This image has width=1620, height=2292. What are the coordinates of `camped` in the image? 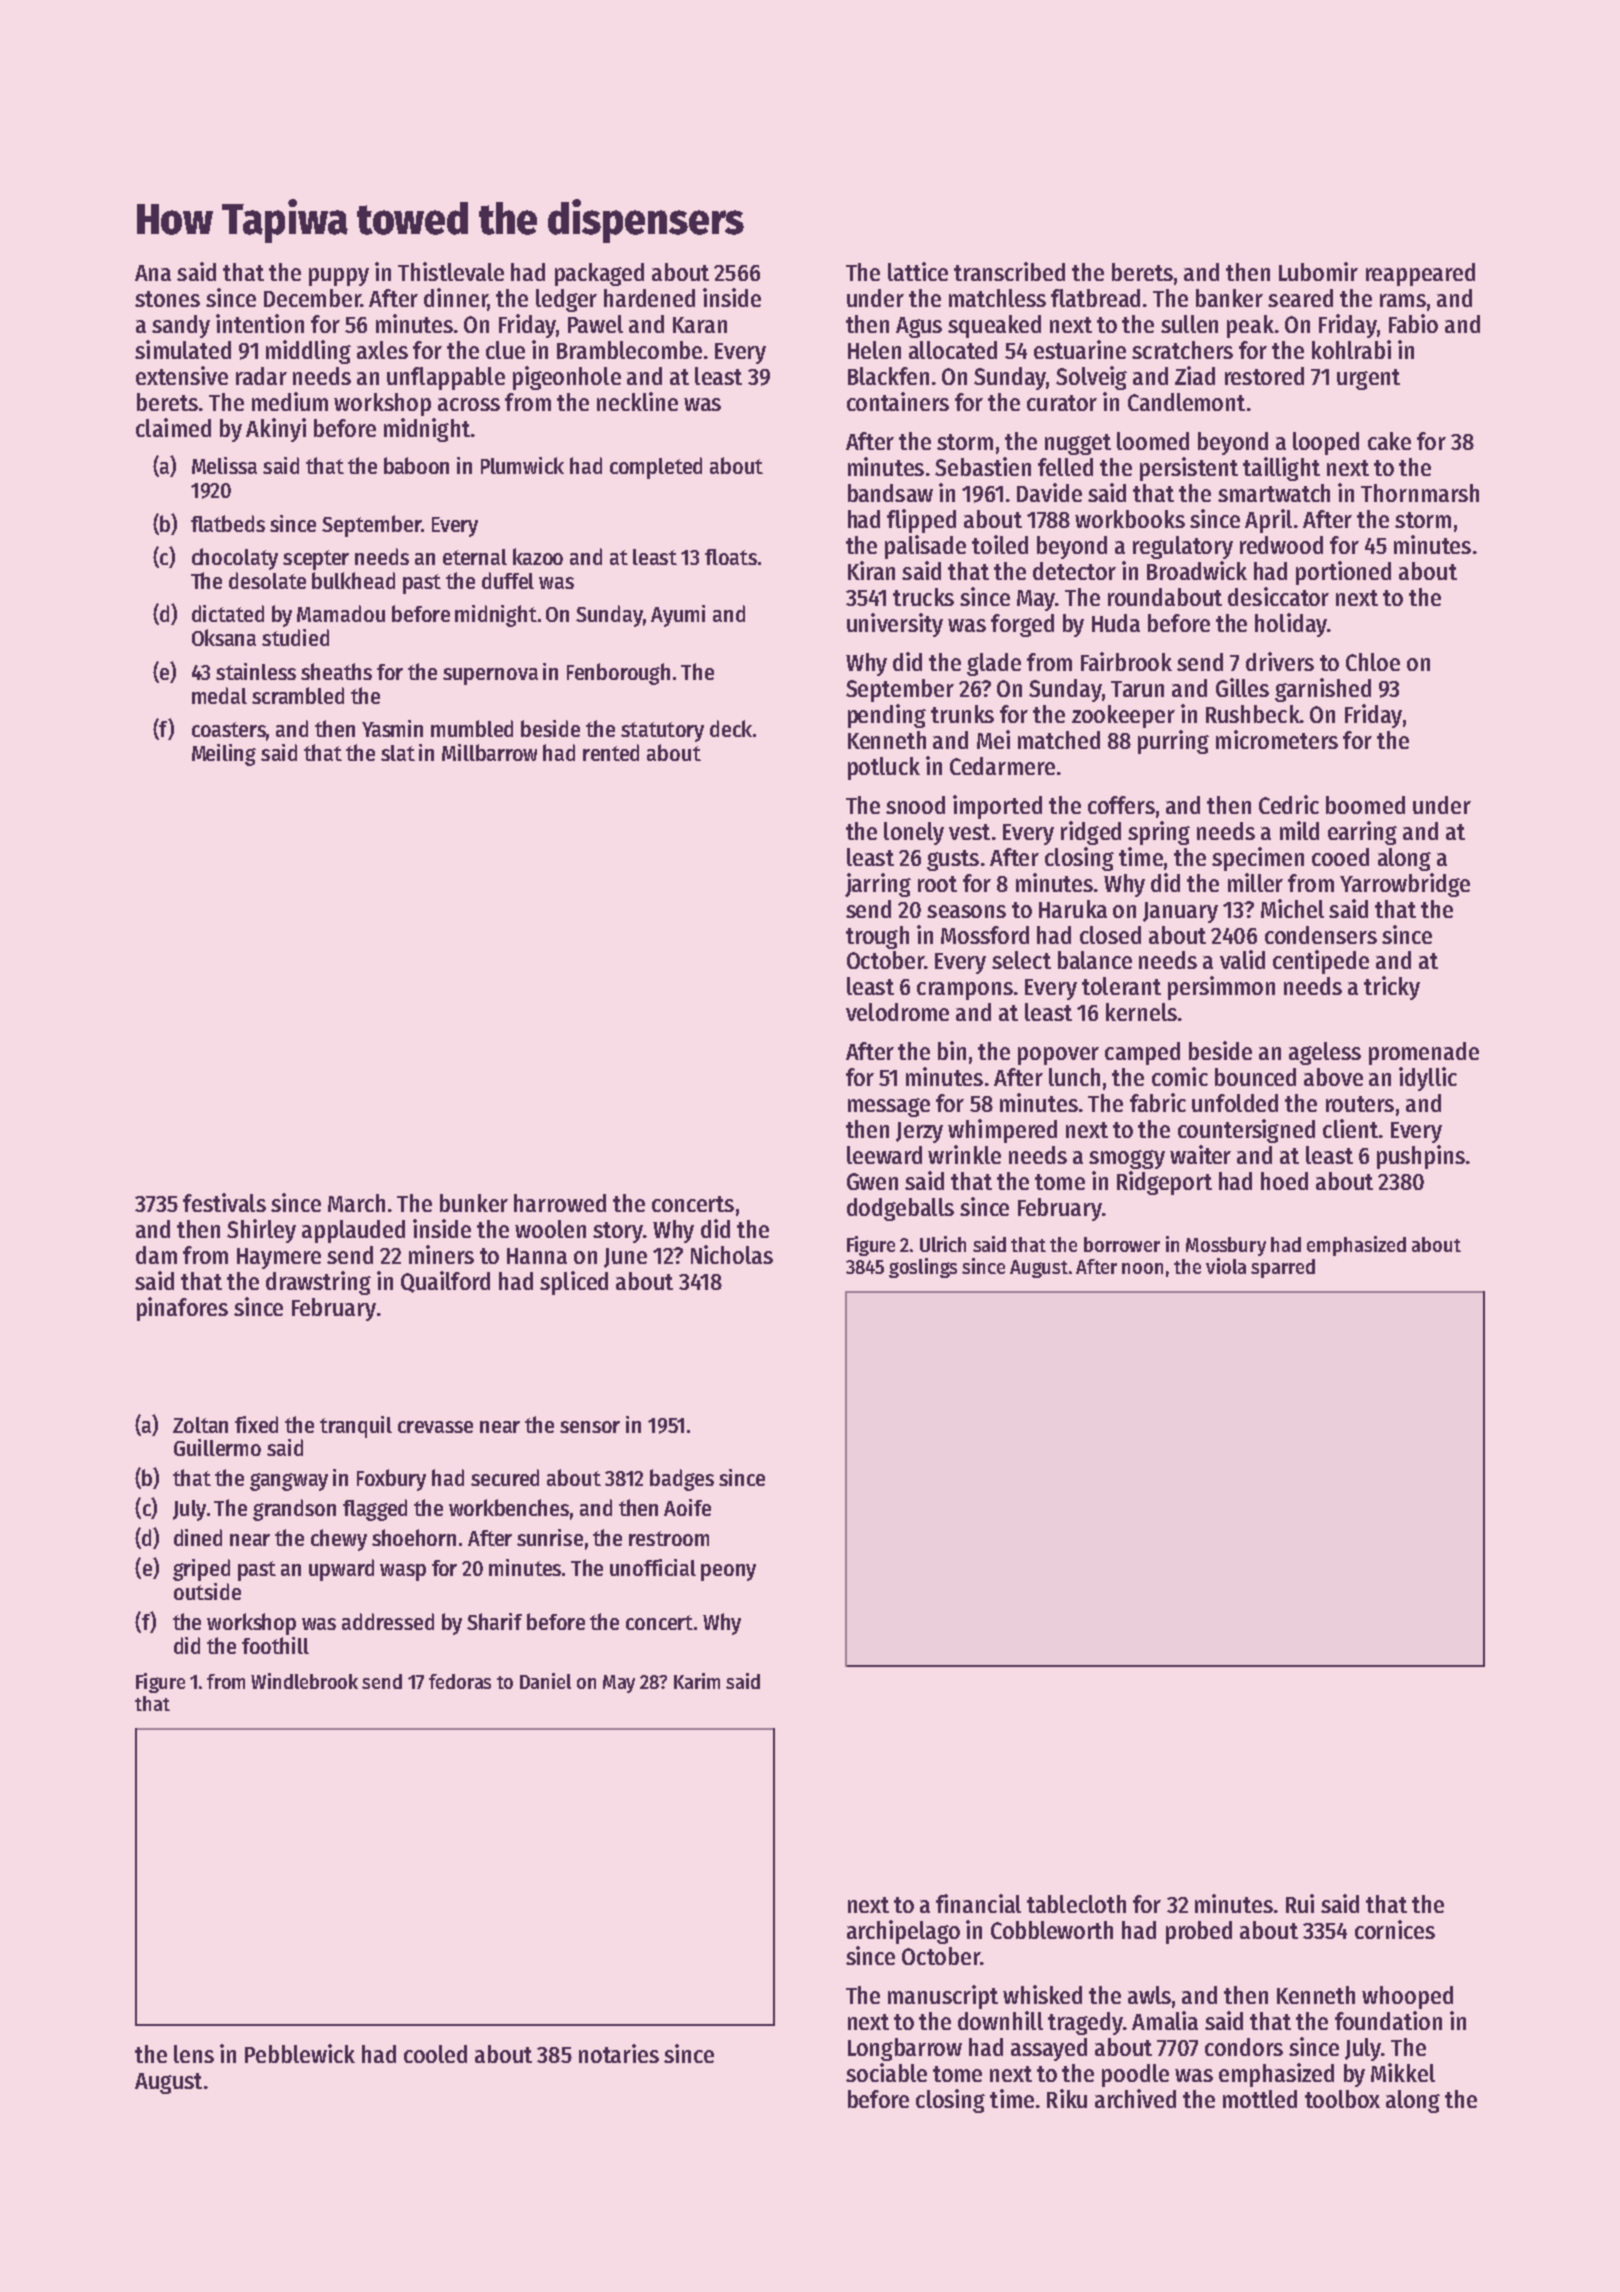 It's located at (1142, 1053).
